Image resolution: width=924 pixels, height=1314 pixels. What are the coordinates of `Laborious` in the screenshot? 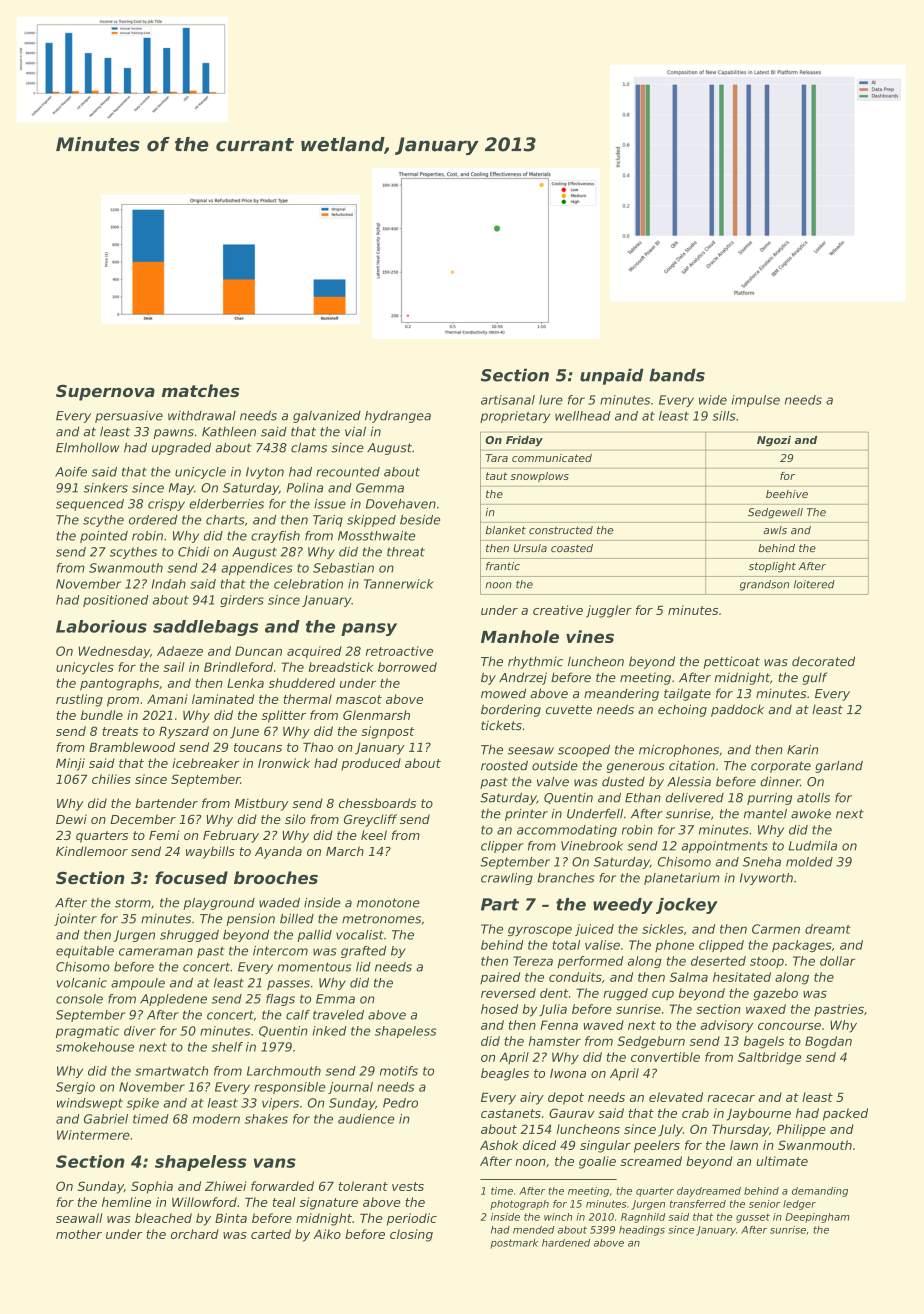 It's located at (101, 626).
